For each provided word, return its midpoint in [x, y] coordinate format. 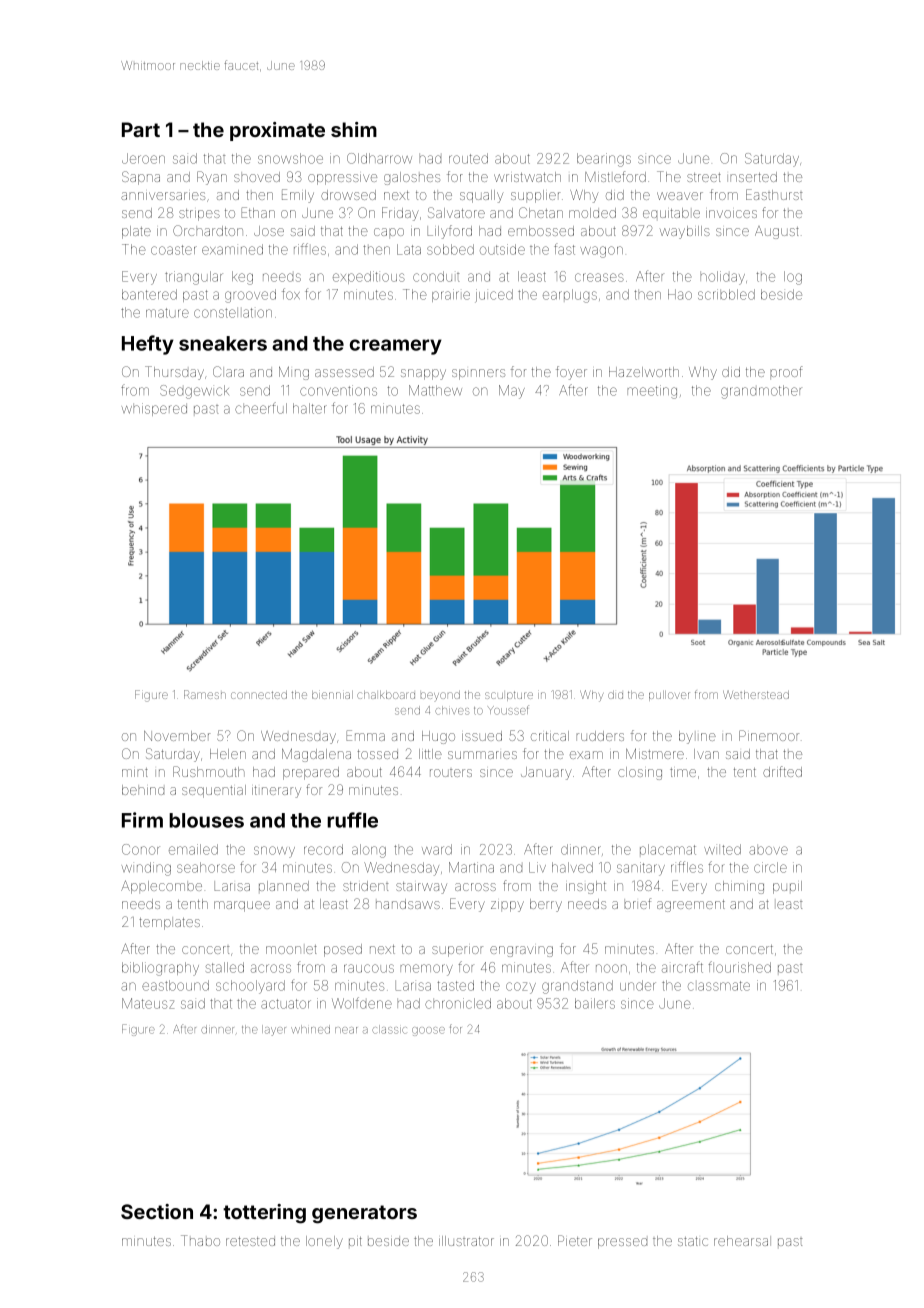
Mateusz [148, 1003]
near [346, 1030]
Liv [537, 867]
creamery [396, 347]
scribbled [726, 294]
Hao [680, 294]
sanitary [641, 869]
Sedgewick [194, 392]
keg [242, 278]
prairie [451, 295]
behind [143, 790]
